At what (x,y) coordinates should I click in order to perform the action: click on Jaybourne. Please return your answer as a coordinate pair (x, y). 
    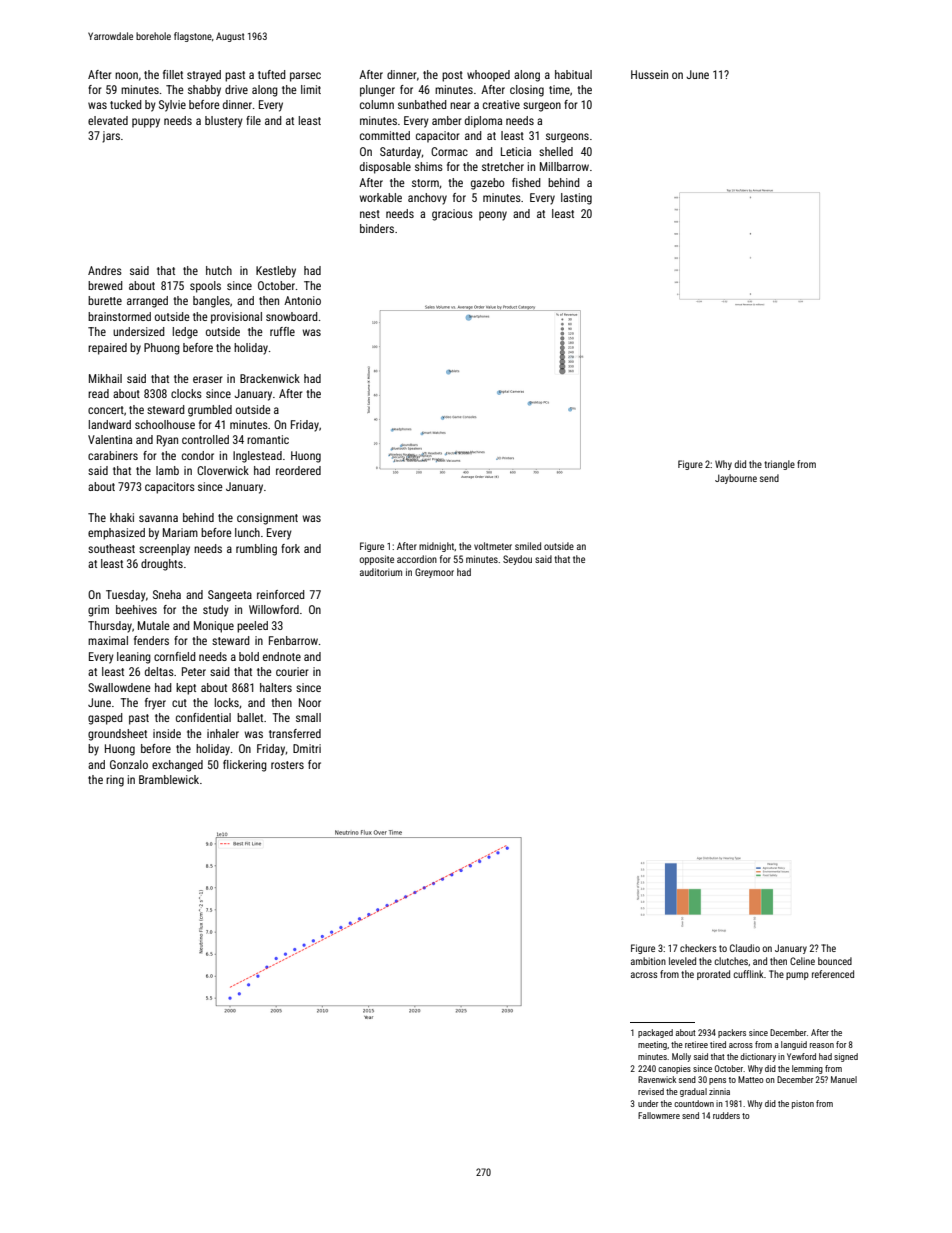
    Looking at the image, I should click on (736, 479).
